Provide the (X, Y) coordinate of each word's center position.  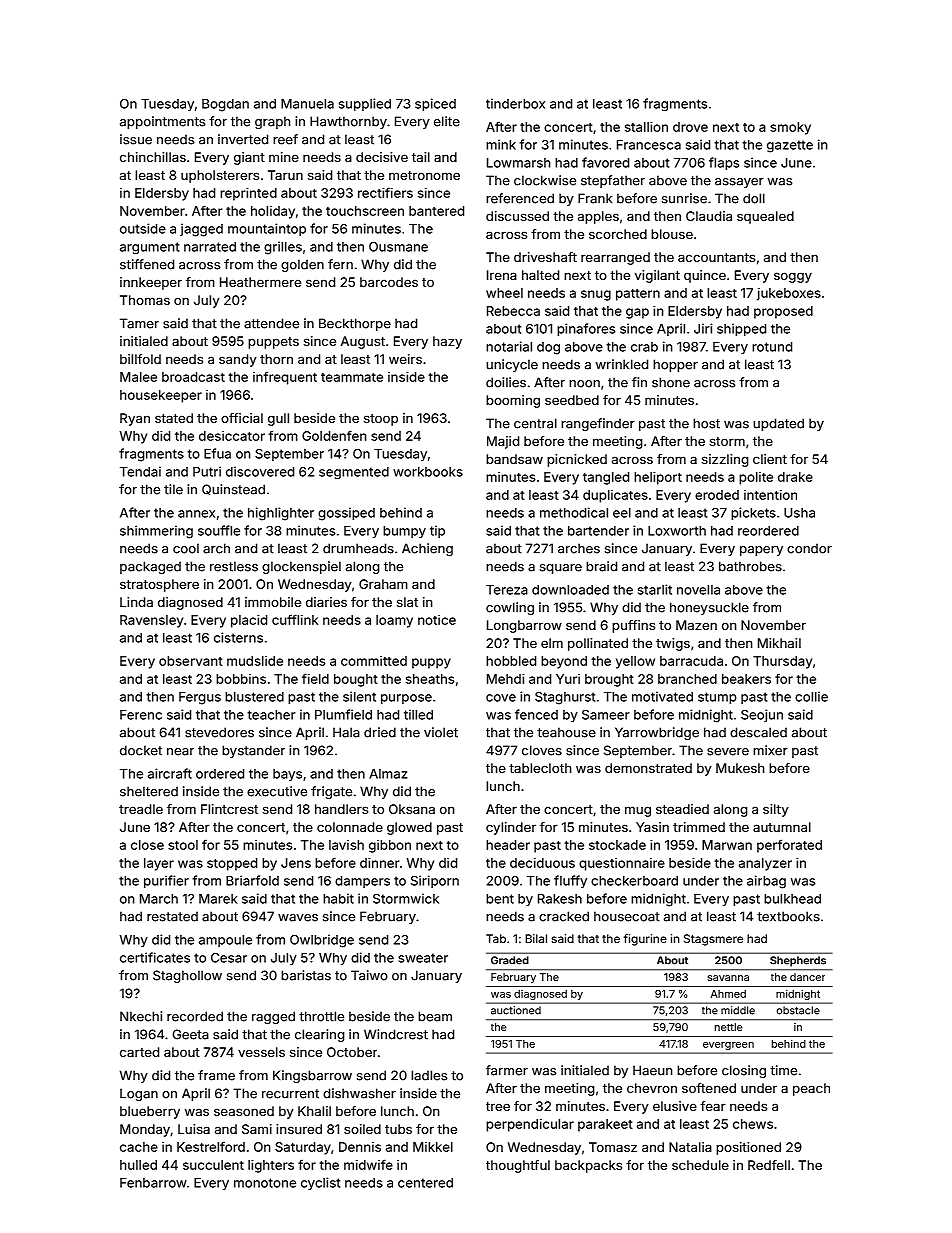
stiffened (147, 264)
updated (778, 424)
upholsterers (220, 176)
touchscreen (365, 211)
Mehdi (506, 679)
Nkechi (141, 1016)
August (363, 342)
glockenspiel (301, 567)
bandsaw (514, 459)
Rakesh (560, 899)
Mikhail (779, 643)
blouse (672, 234)
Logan (139, 1094)
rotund (772, 347)
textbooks (788, 916)
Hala (346, 732)
